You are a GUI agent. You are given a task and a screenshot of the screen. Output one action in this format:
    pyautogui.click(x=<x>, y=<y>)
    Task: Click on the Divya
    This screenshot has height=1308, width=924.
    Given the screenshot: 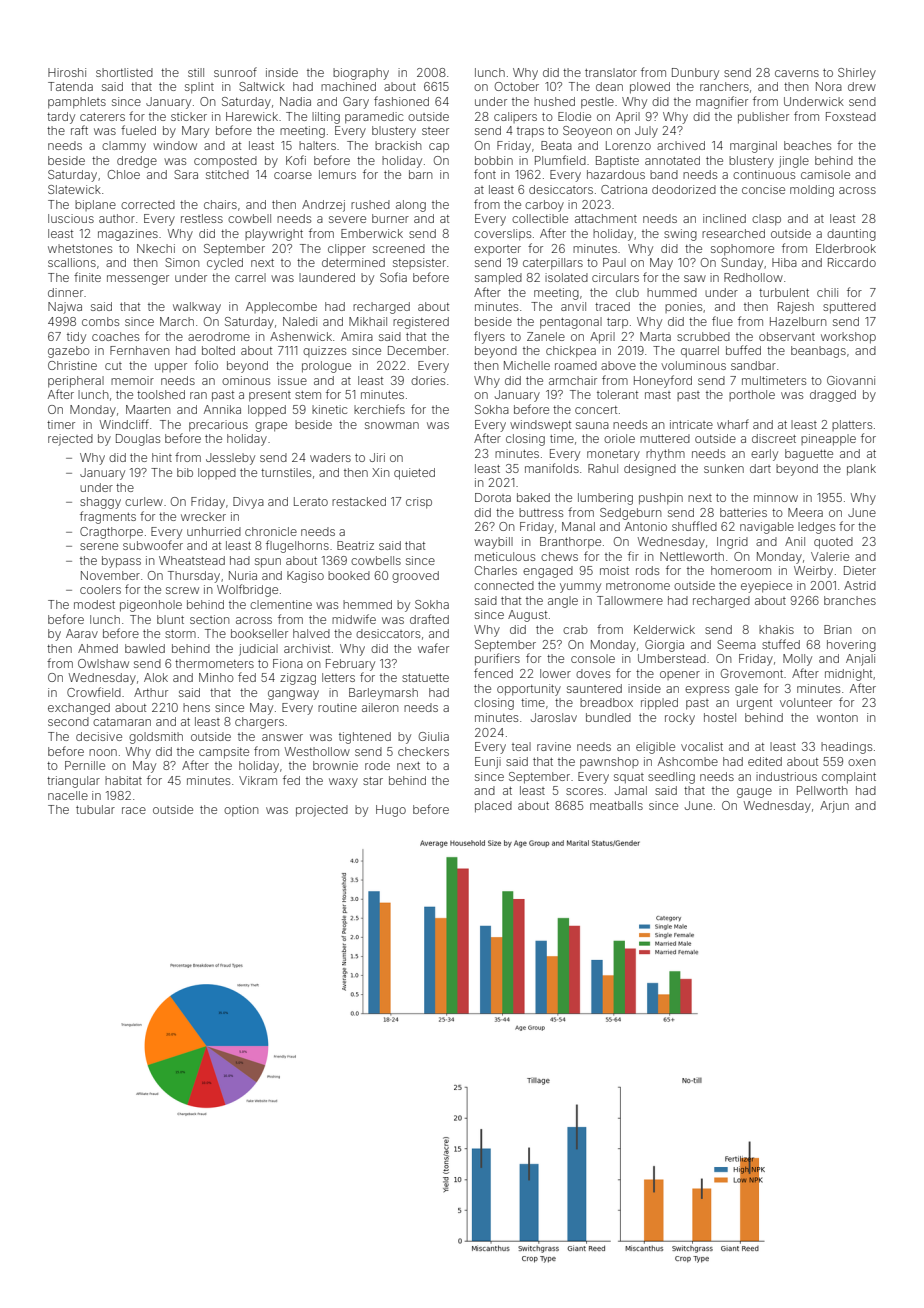 What is the action you would take?
    pyautogui.click(x=248, y=503)
